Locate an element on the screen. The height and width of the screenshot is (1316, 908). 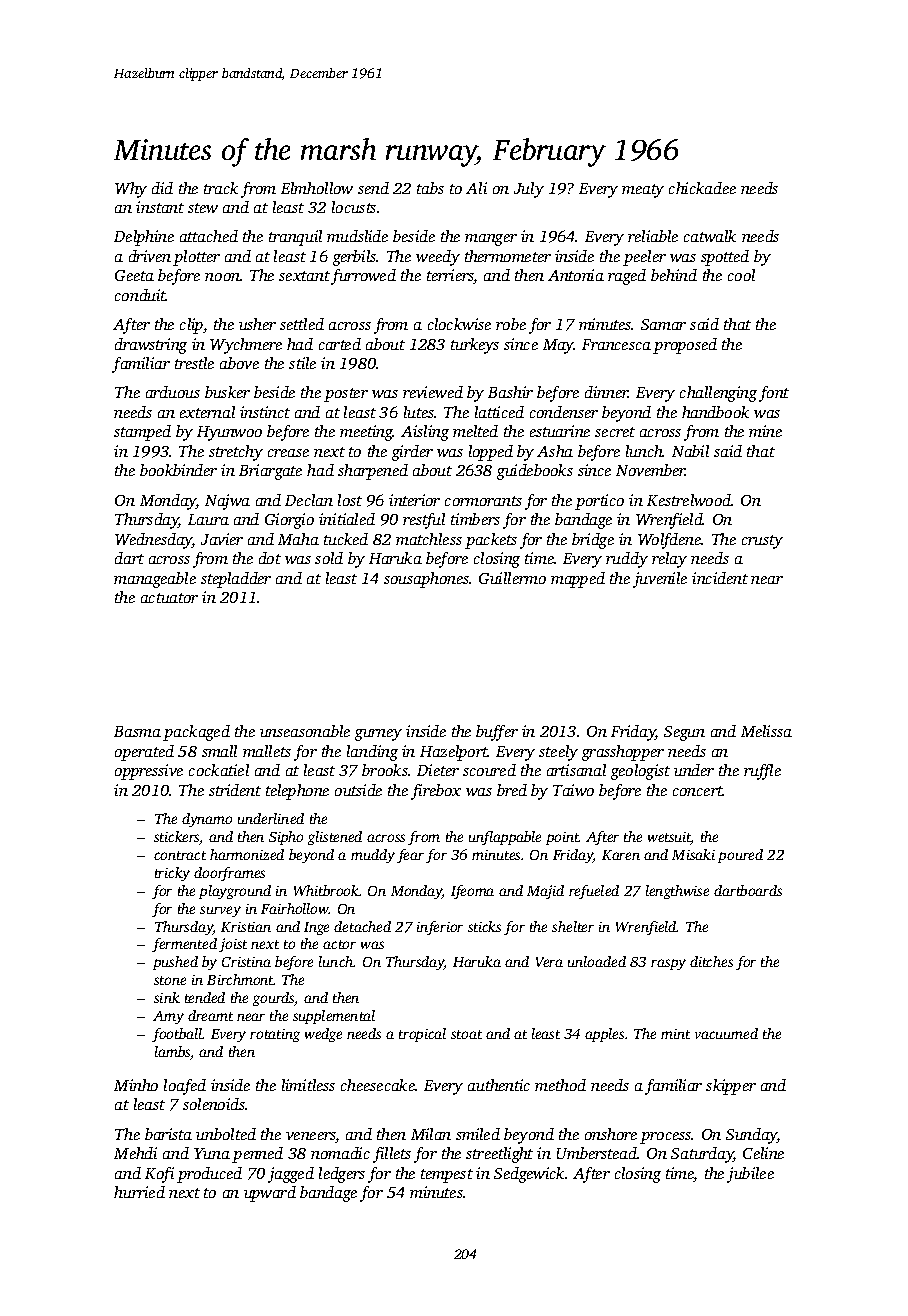
method is located at coordinates (560, 1085).
